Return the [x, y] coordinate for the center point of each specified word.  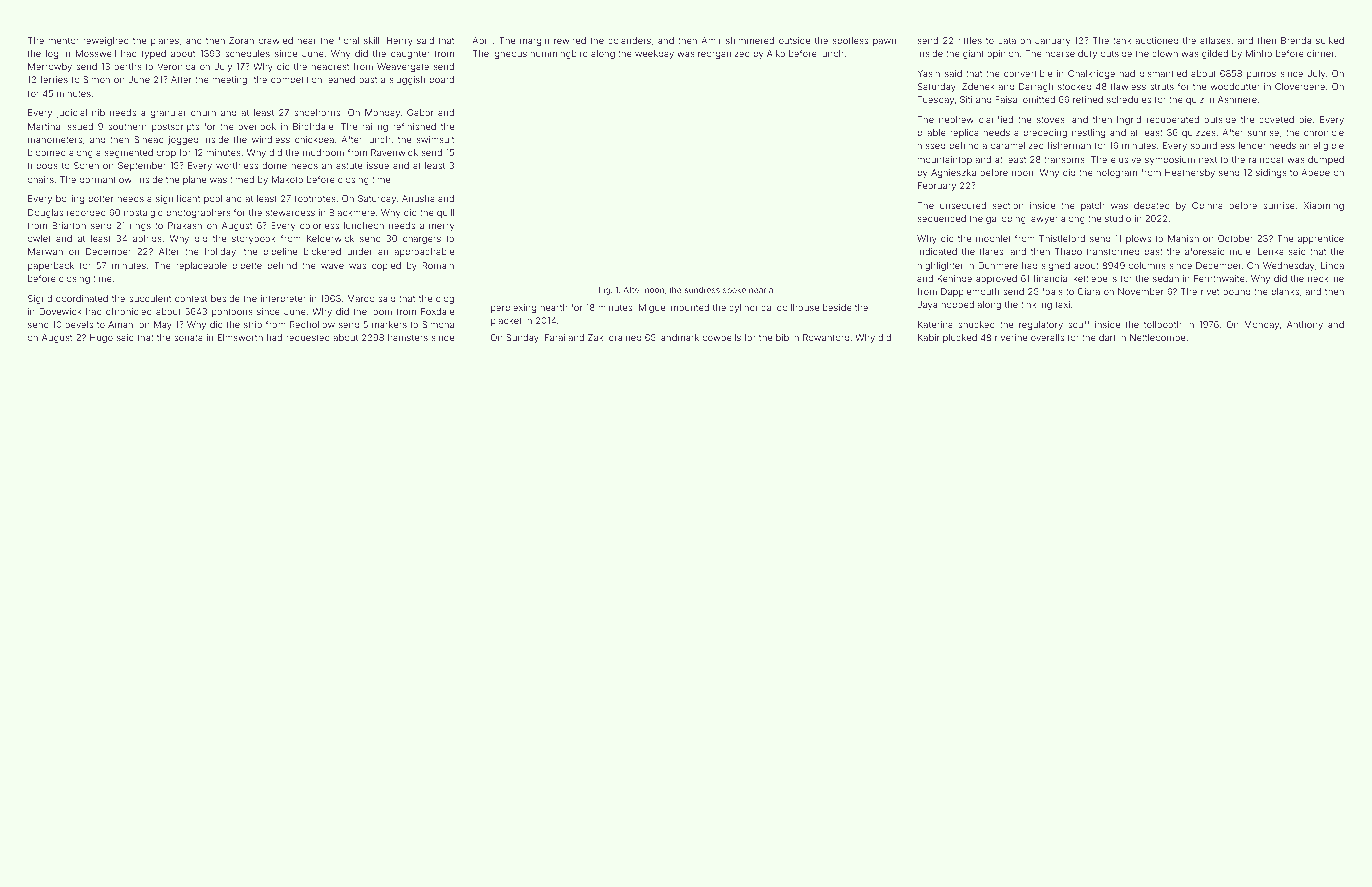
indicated [937, 251]
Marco [361, 298]
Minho [1259, 53]
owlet [39, 238]
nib [98, 112]
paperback [51, 266]
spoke [734, 290]
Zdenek [978, 86]
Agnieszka [953, 173]
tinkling [1036, 305]
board [442, 79]
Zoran [241, 40]
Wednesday [1288, 266]
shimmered [750, 40]
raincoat [1266, 159]
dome [274, 165]
